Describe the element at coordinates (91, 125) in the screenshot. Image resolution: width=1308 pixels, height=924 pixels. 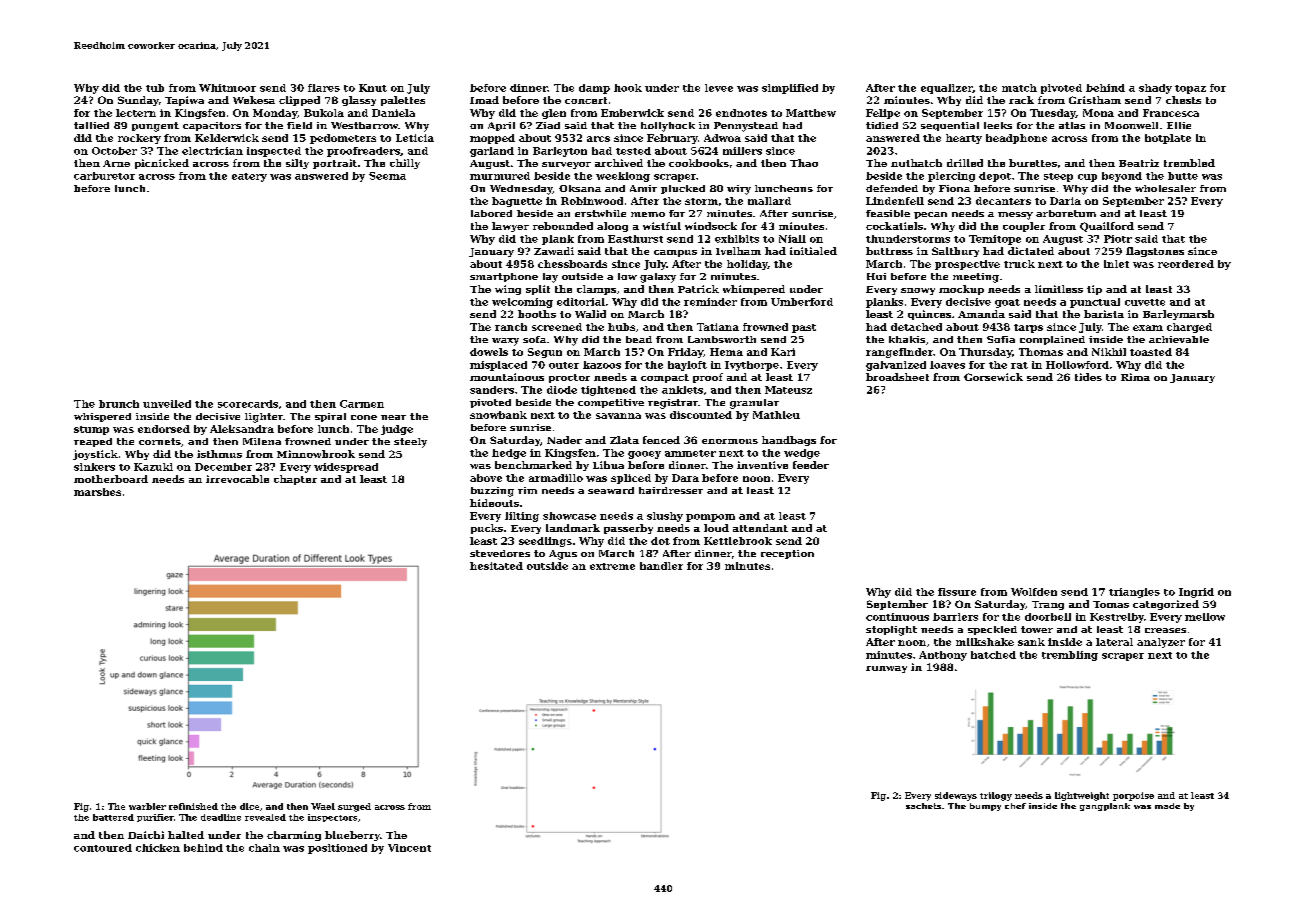
I see `tallied` at that location.
